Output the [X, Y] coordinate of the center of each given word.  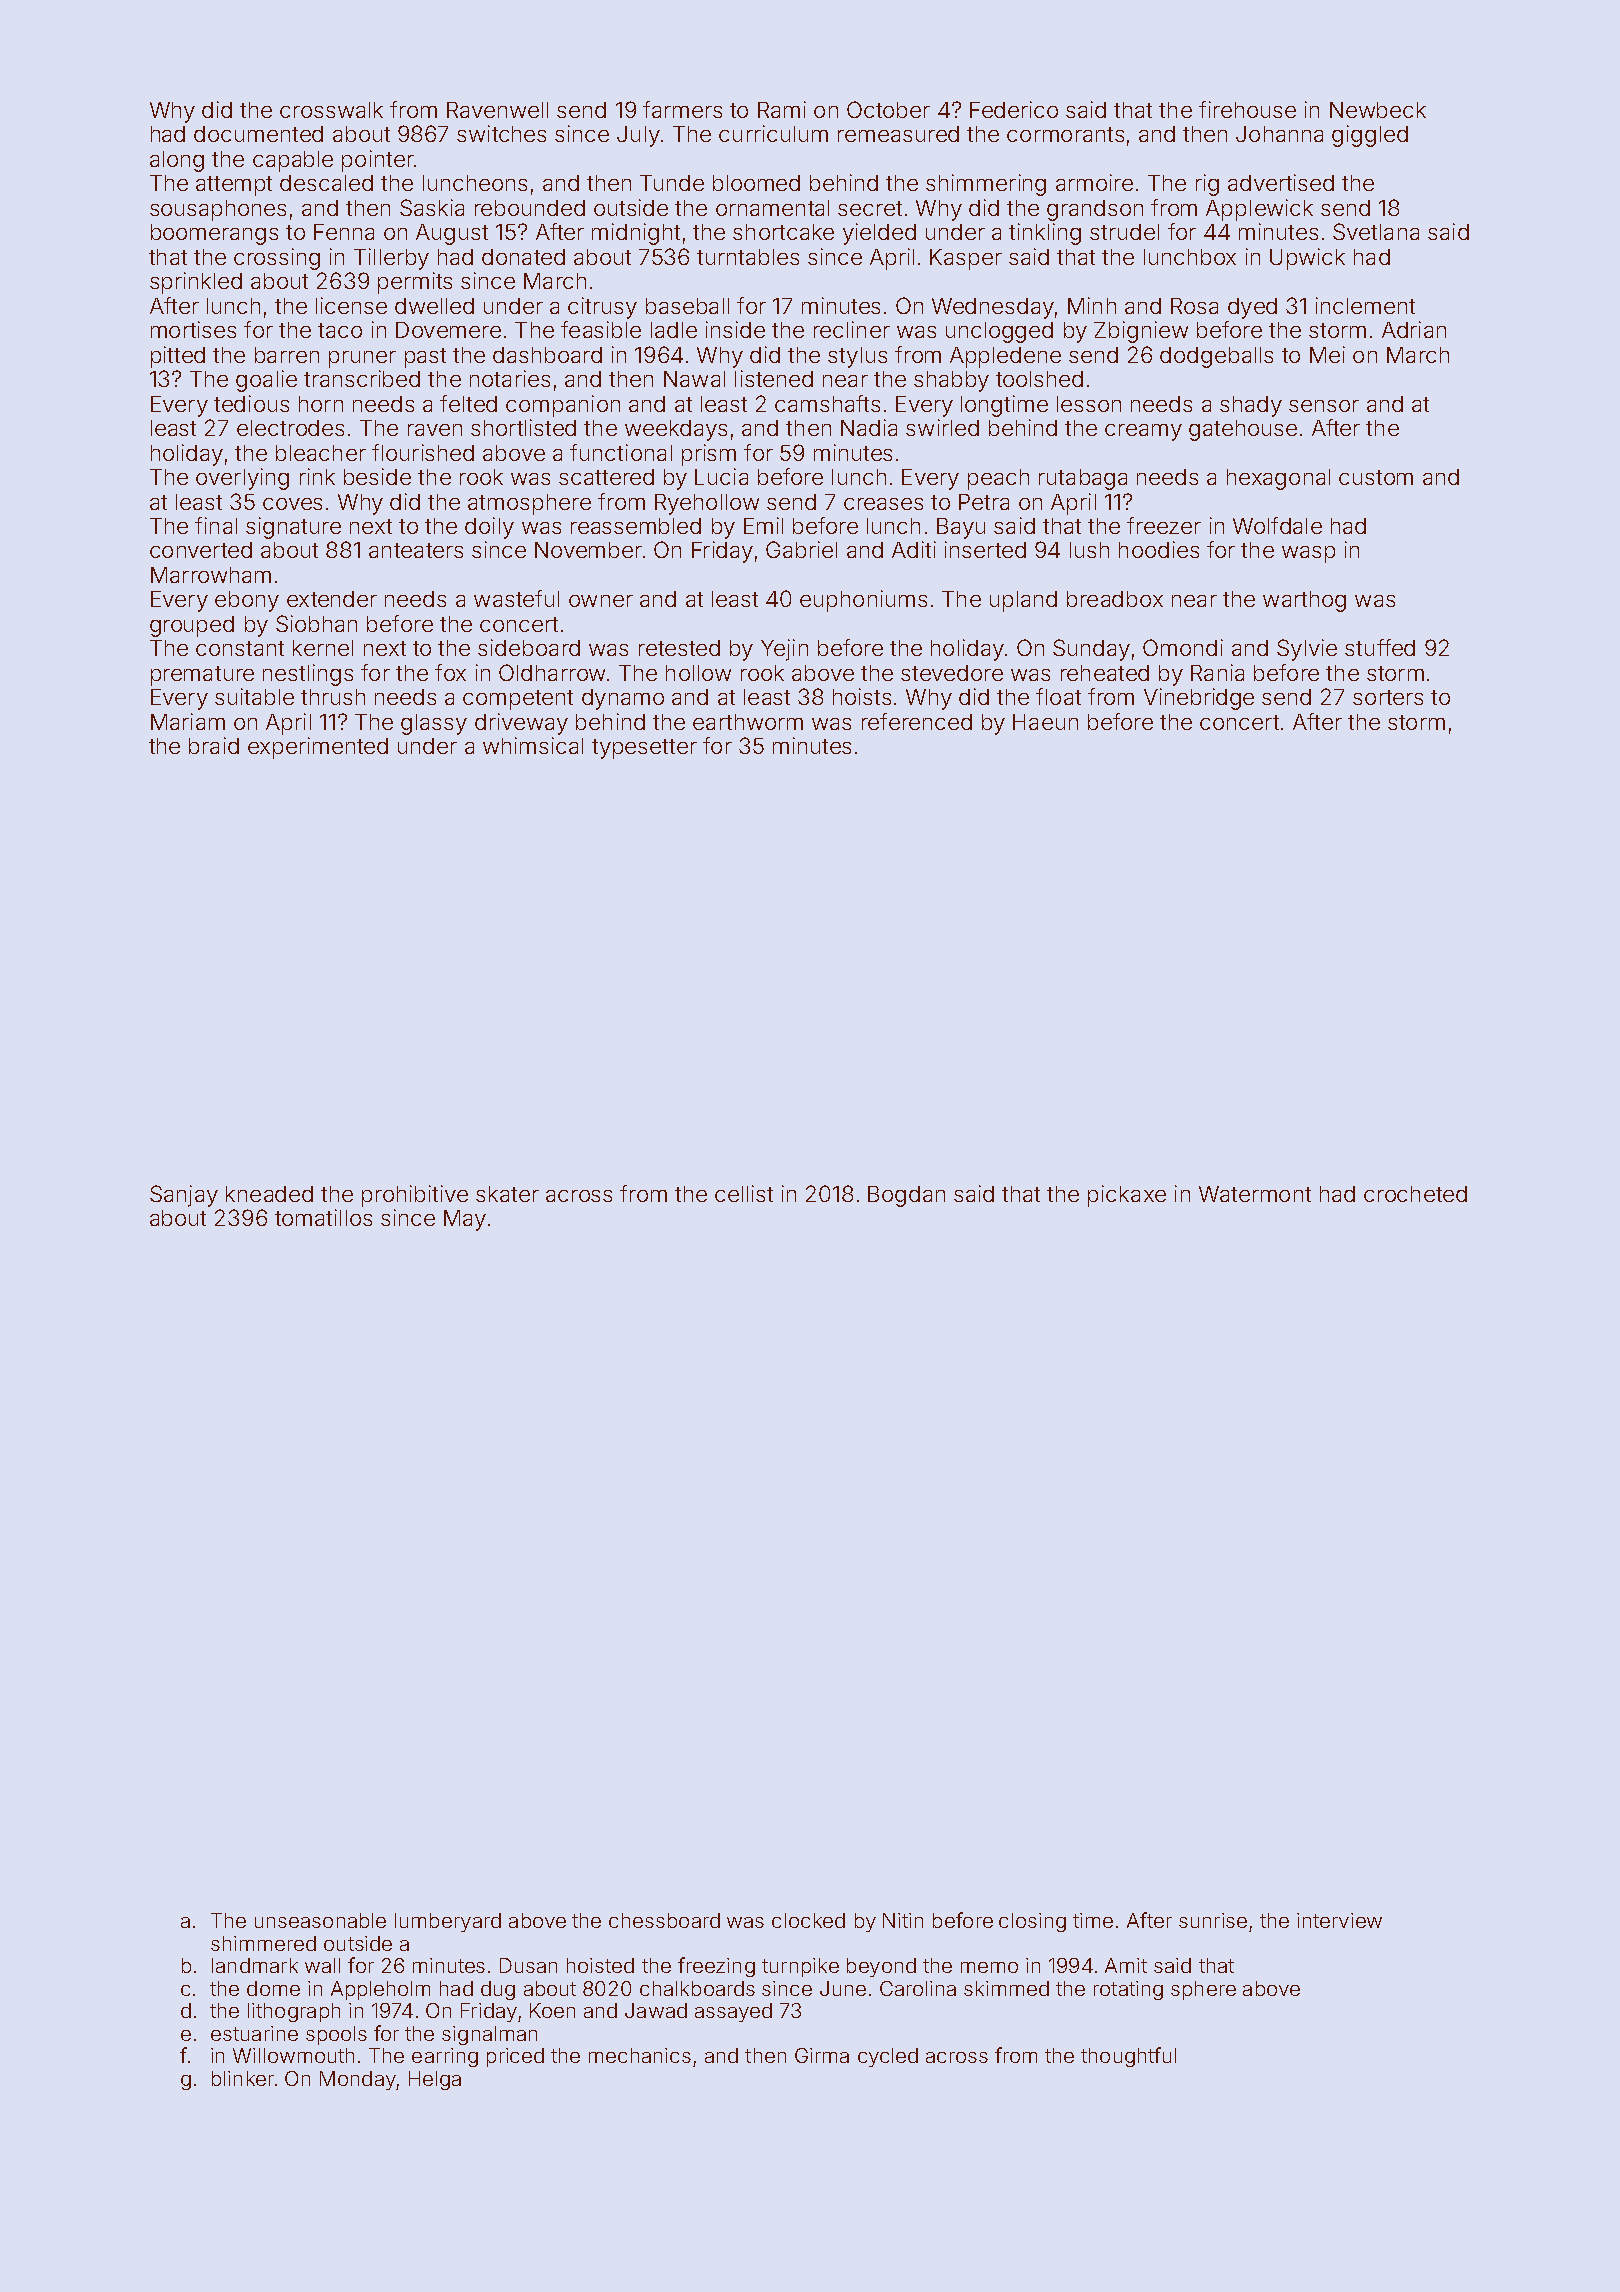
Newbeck [1378, 110]
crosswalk [331, 110]
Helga [435, 2080]
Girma [822, 2055]
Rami [782, 109]
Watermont [1255, 1194]
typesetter [644, 749]
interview [1339, 1920]
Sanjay [184, 1196]
